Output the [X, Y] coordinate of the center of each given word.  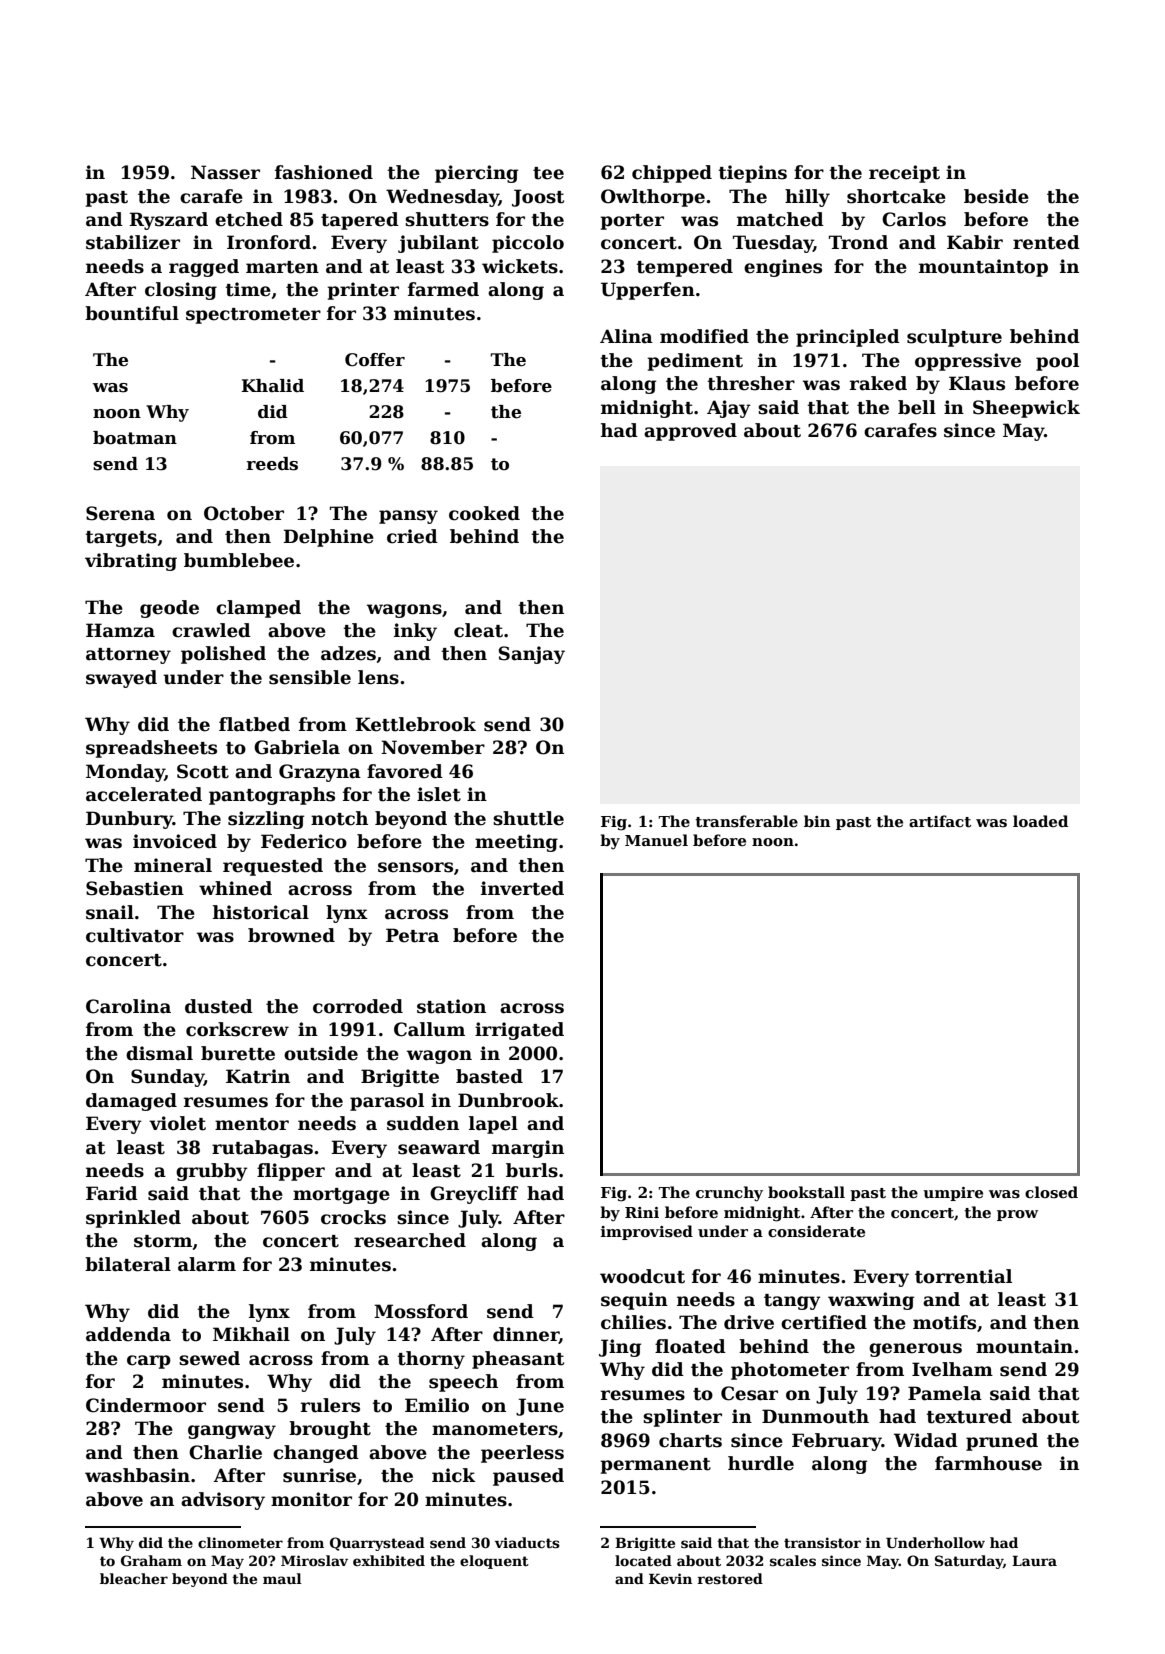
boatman [135, 438]
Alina [626, 336]
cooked [484, 513]
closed [1051, 1192]
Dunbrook [508, 1100]
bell [917, 407]
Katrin [258, 1076]
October [244, 513]
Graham [151, 1560]
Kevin [670, 1578]
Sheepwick [1026, 409]
